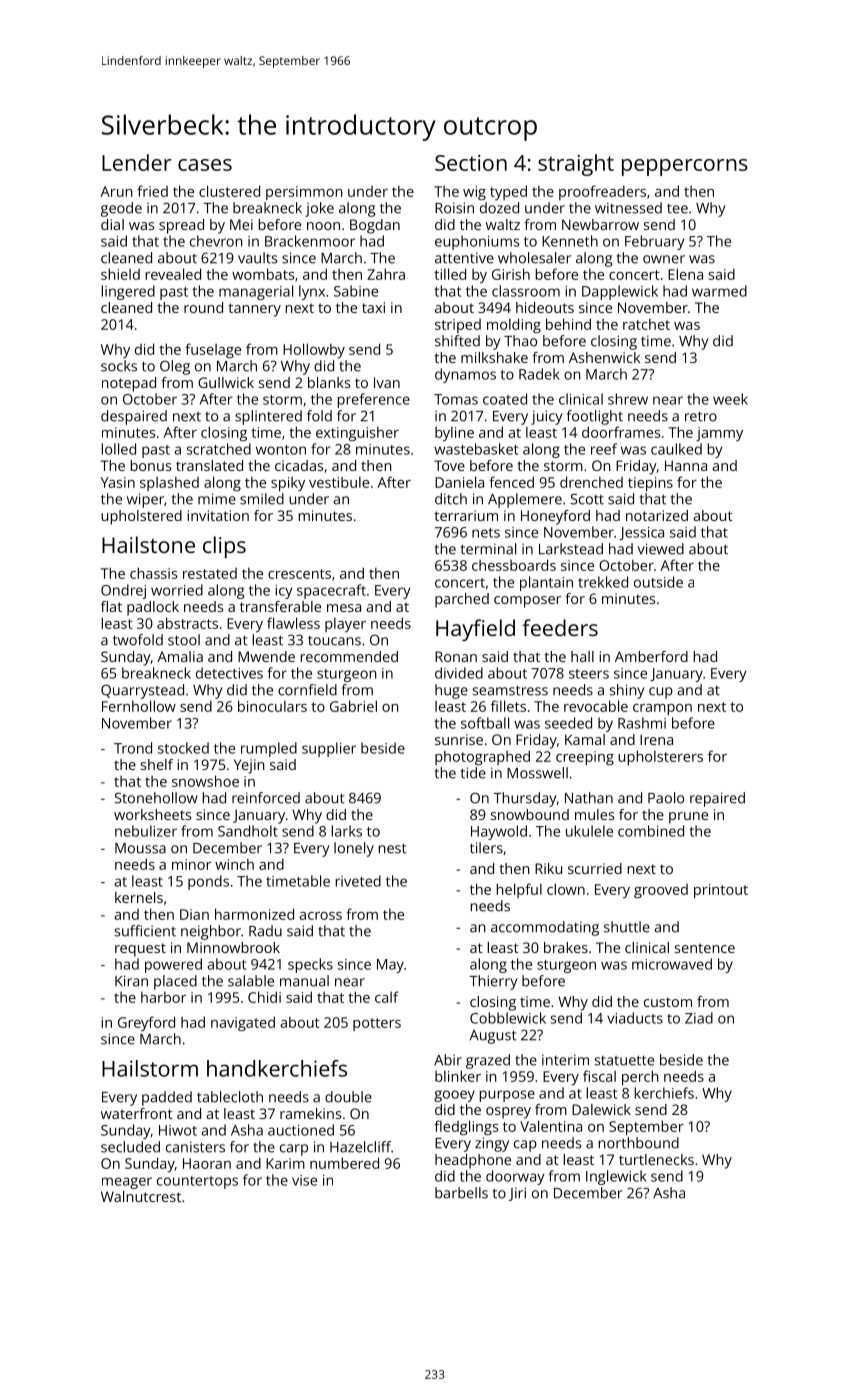 Image resolution: width=849 pixels, height=1400 pixels. Describe the element at coordinates (301, 1130) in the screenshot. I see `auctioned` at that location.
